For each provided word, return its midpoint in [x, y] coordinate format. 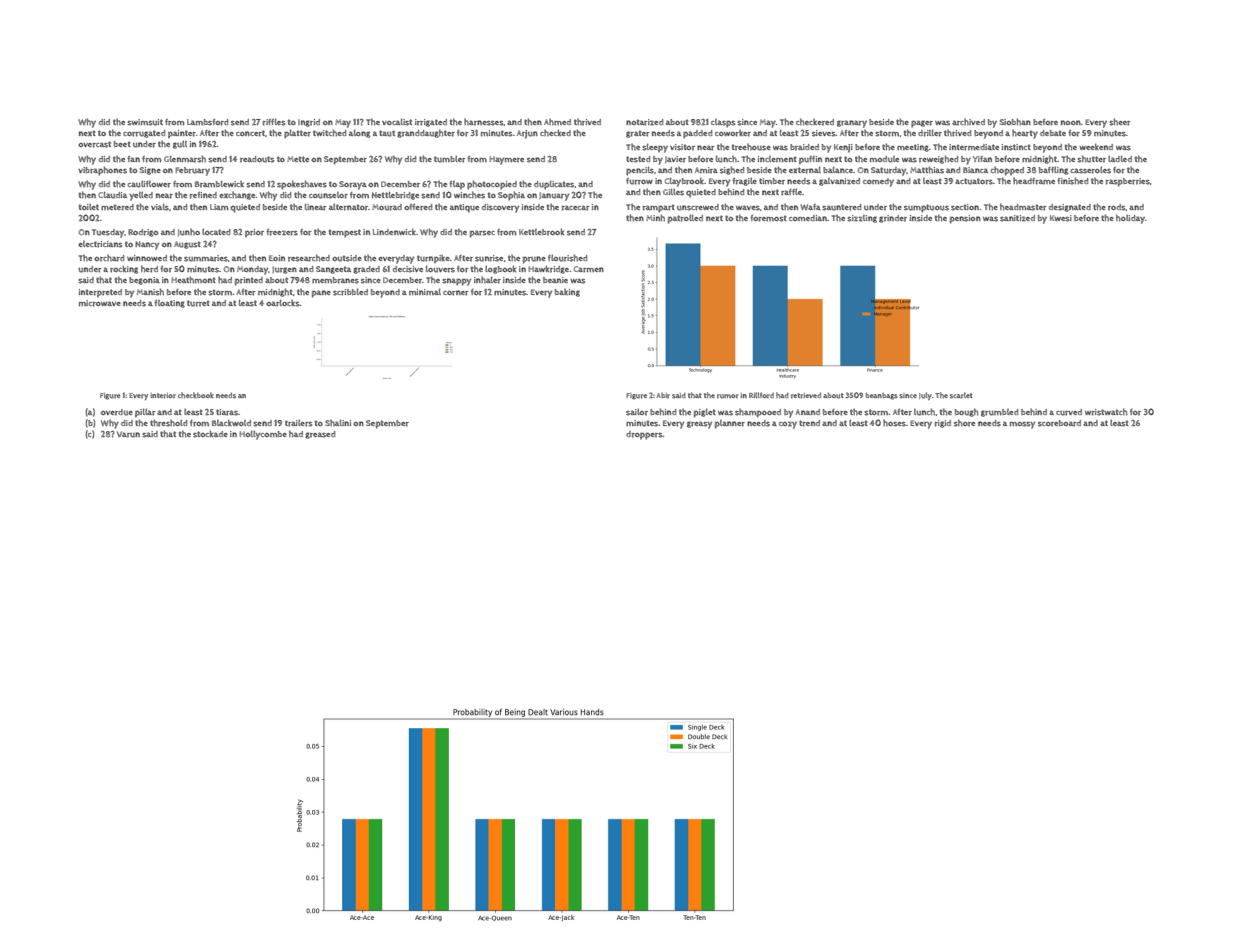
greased [320, 435]
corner [456, 293]
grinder [893, 219]
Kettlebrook [541, 231]
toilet [89, 207]
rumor [728, 396]
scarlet [961, 395]
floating [169, 304]
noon [1071, 122]
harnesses [484, 122]
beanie [555, 280]
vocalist [397, 122]
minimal [425, 292]
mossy [1022, 425]
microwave [100, 303]
